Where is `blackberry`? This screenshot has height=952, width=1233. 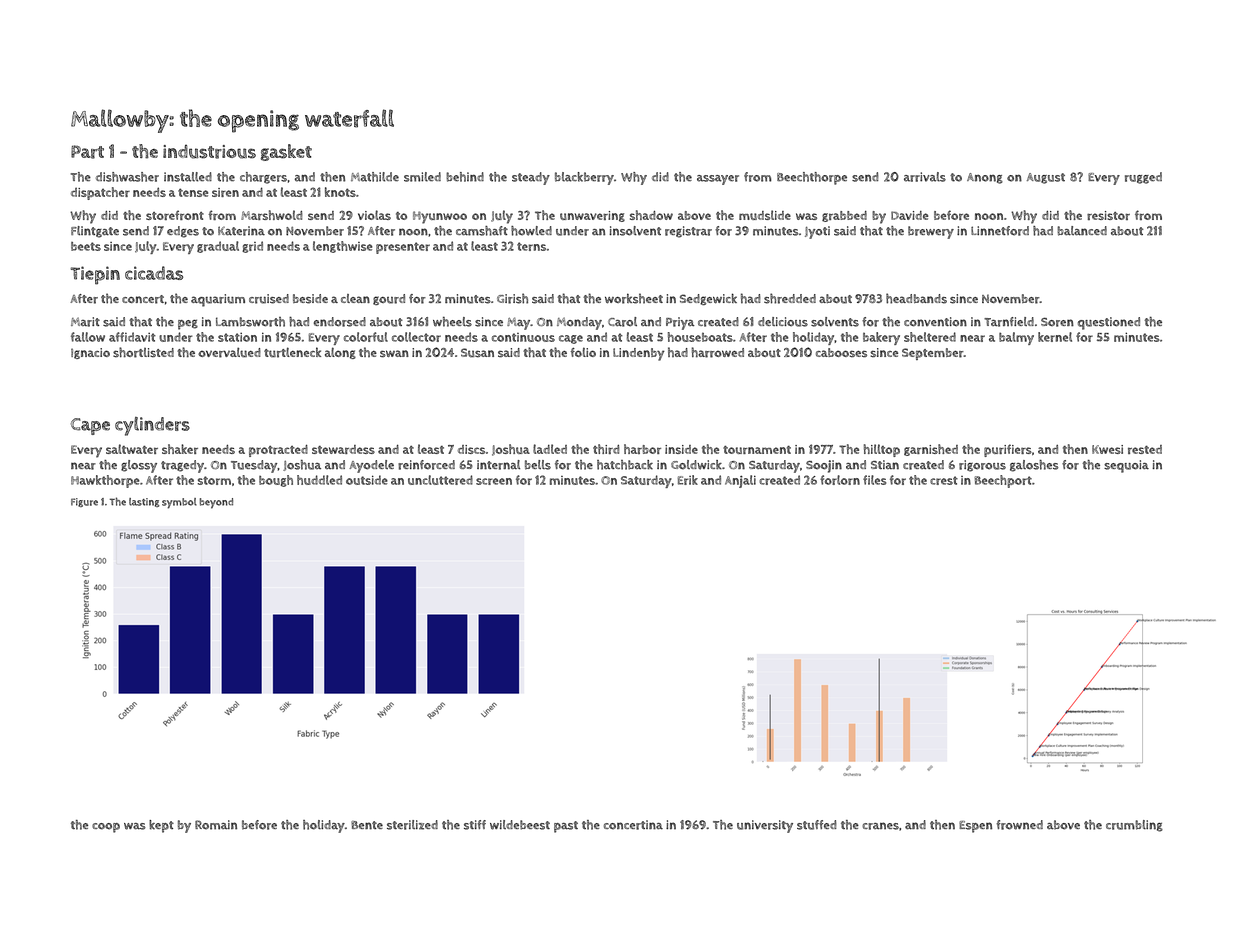
blackberry is located at coordinates (584, 178).
